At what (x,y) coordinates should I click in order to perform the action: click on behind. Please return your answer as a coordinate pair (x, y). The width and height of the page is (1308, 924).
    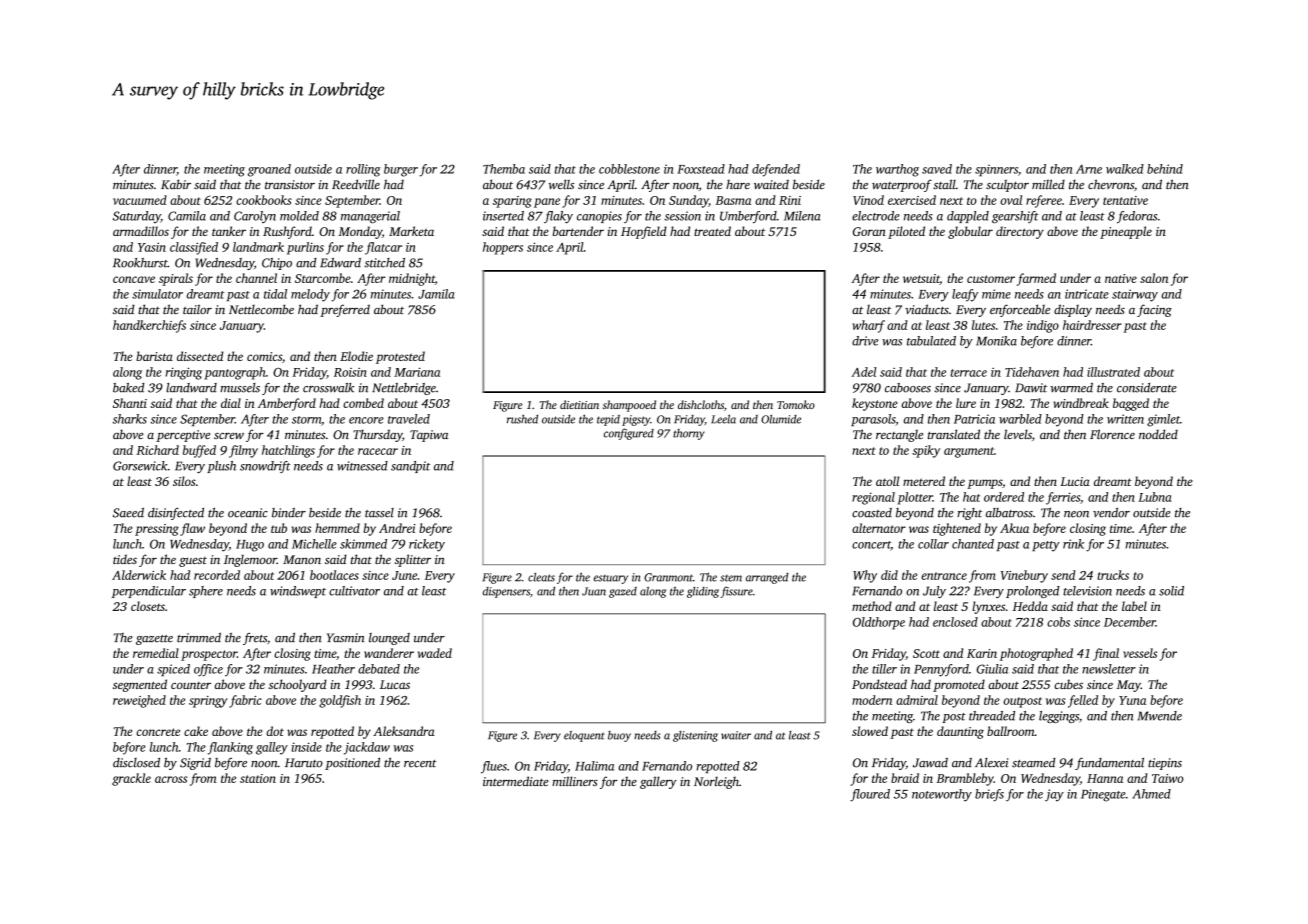
    Looking at the image, I should click on (1165, 169).
